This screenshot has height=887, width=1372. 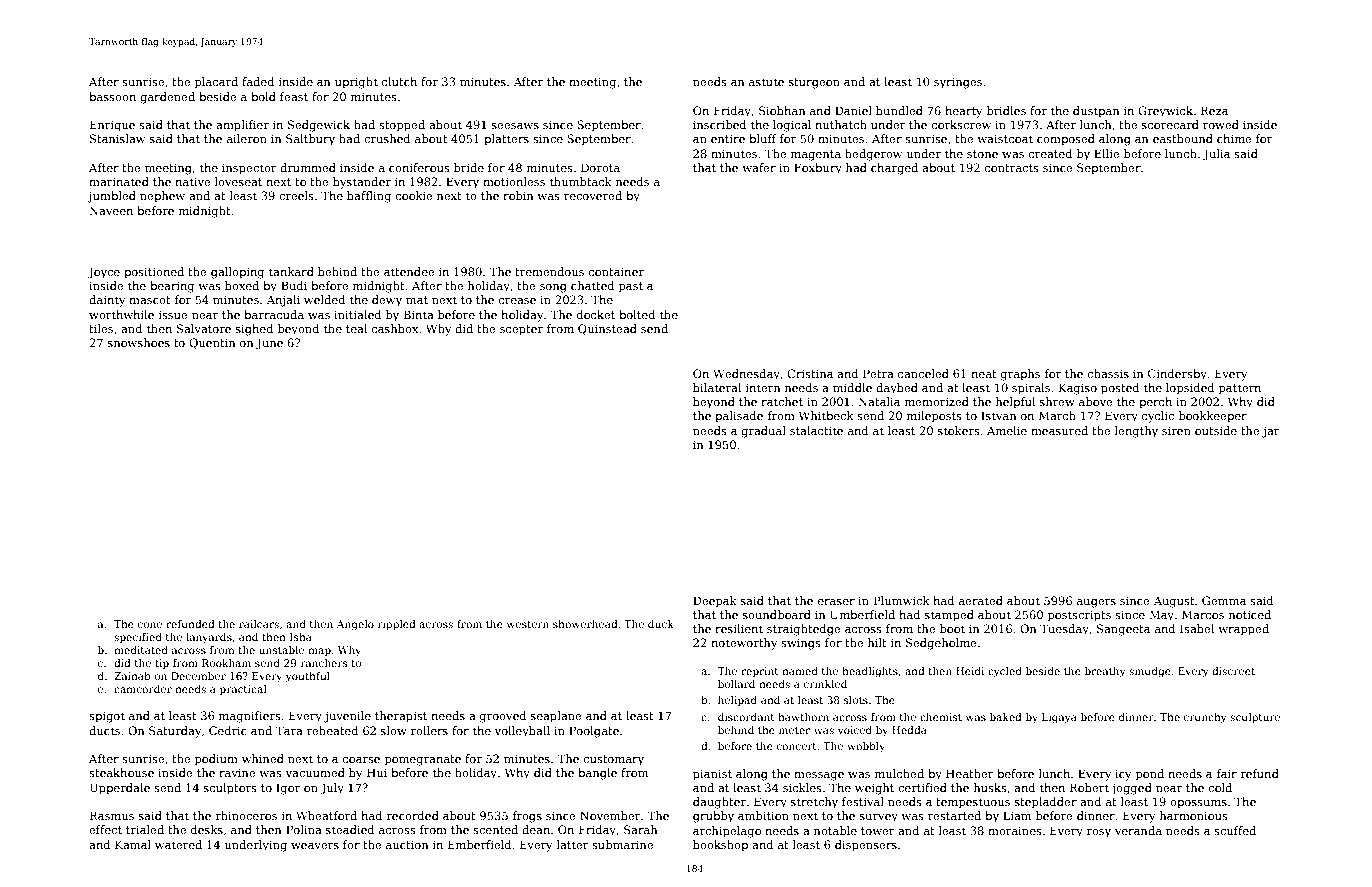 What do you see at coordinates (1012, 168) in the screenshot?
I see `contracts` at bounding box center [1012, 168].
